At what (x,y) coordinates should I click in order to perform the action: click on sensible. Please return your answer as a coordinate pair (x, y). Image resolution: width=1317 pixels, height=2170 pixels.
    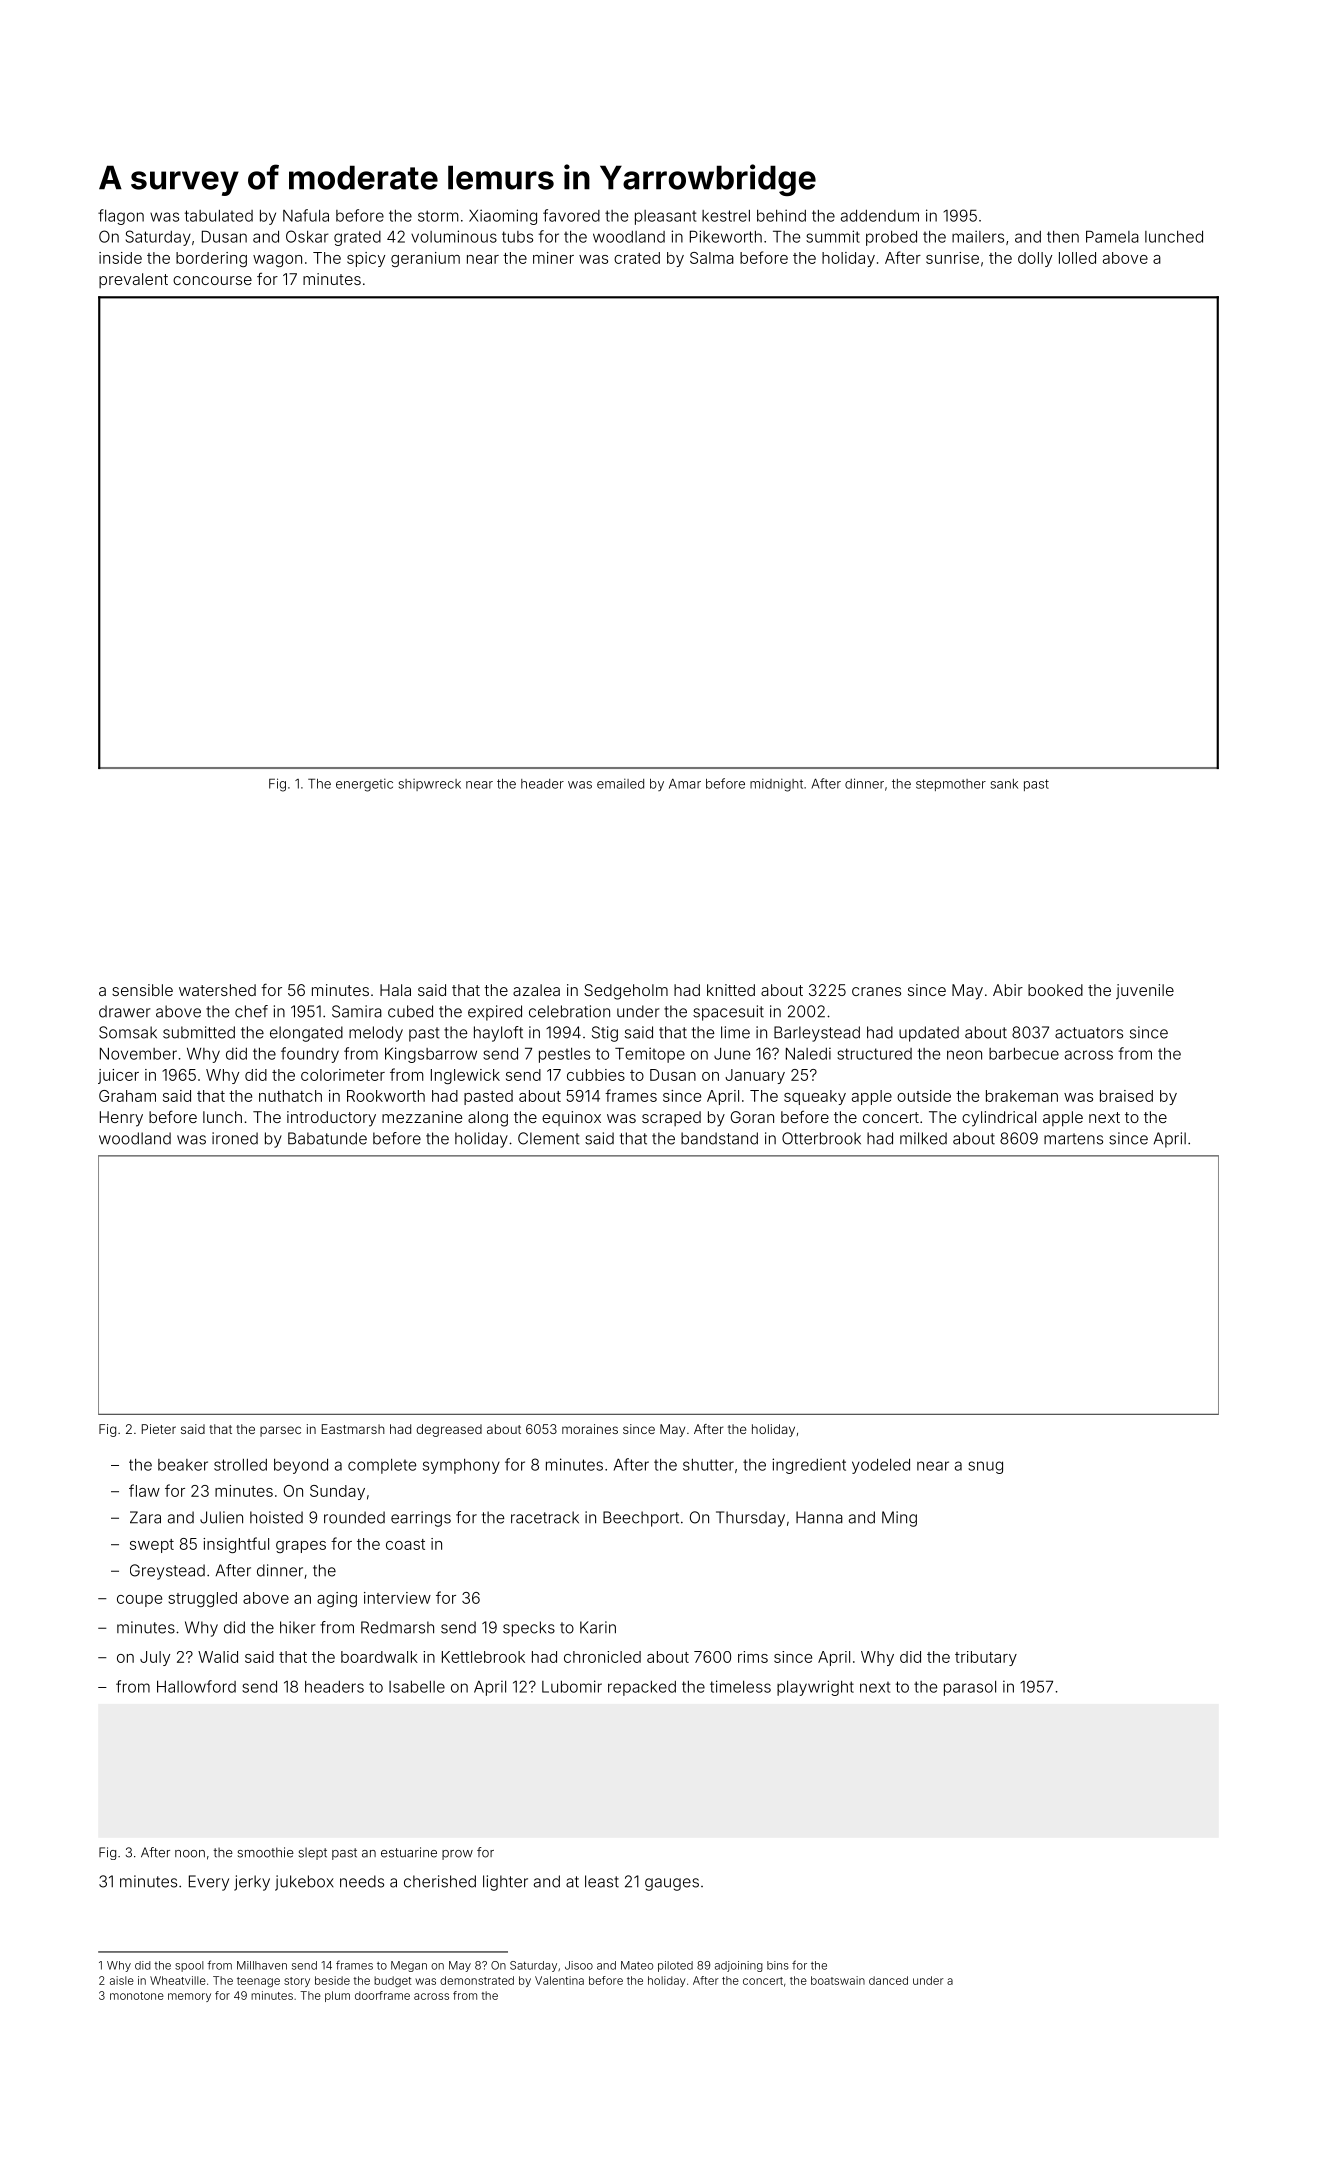
    Looking at the image, I should click on (142, 990).
